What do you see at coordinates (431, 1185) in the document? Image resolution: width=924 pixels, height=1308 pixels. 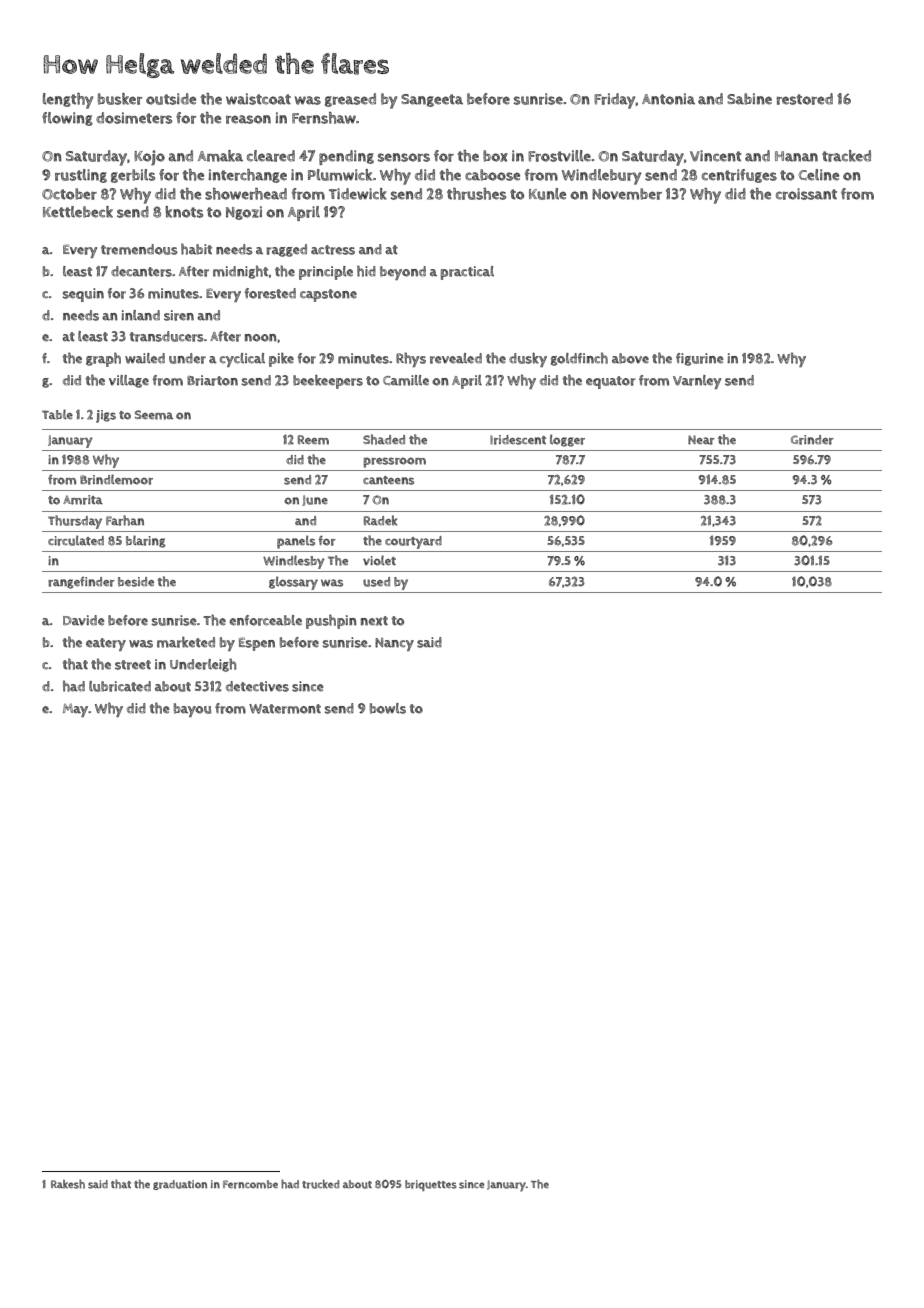 I see `briquettes` at bounding box center [431, 1185].
